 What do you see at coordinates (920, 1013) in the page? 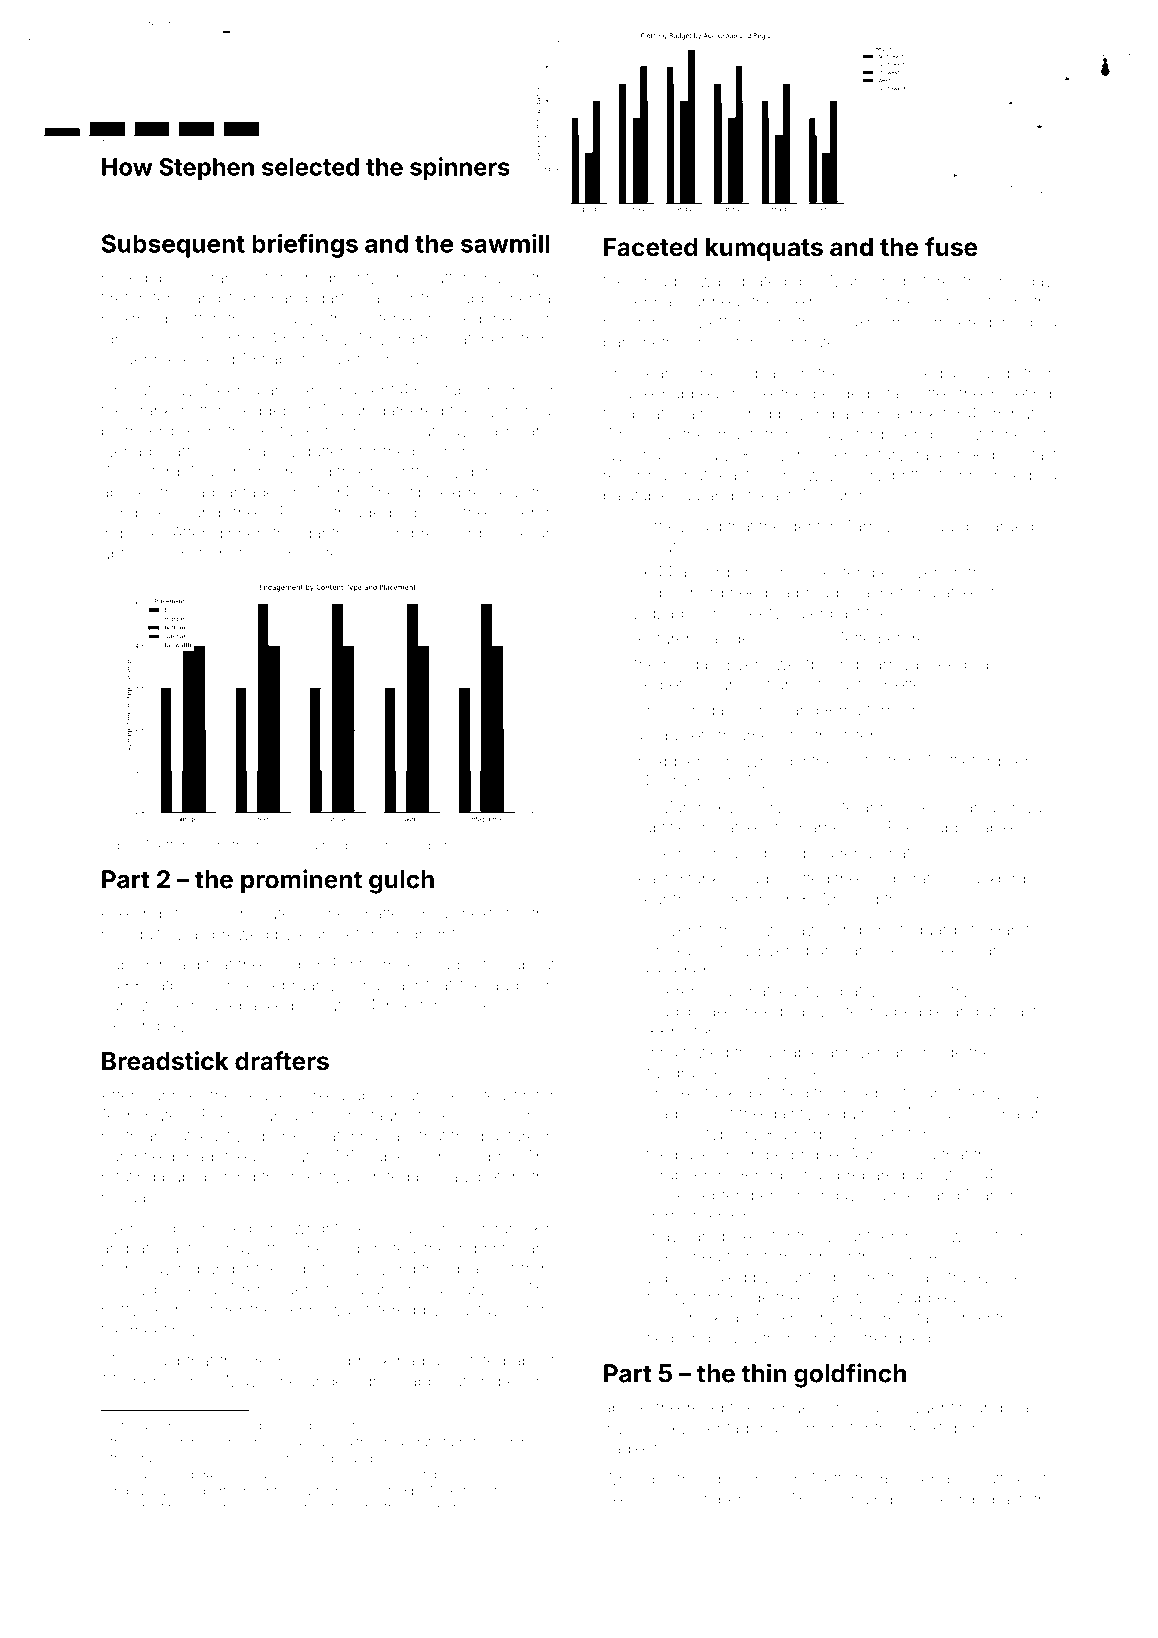
I see `beagle` at bounding box center [920, 1013].
